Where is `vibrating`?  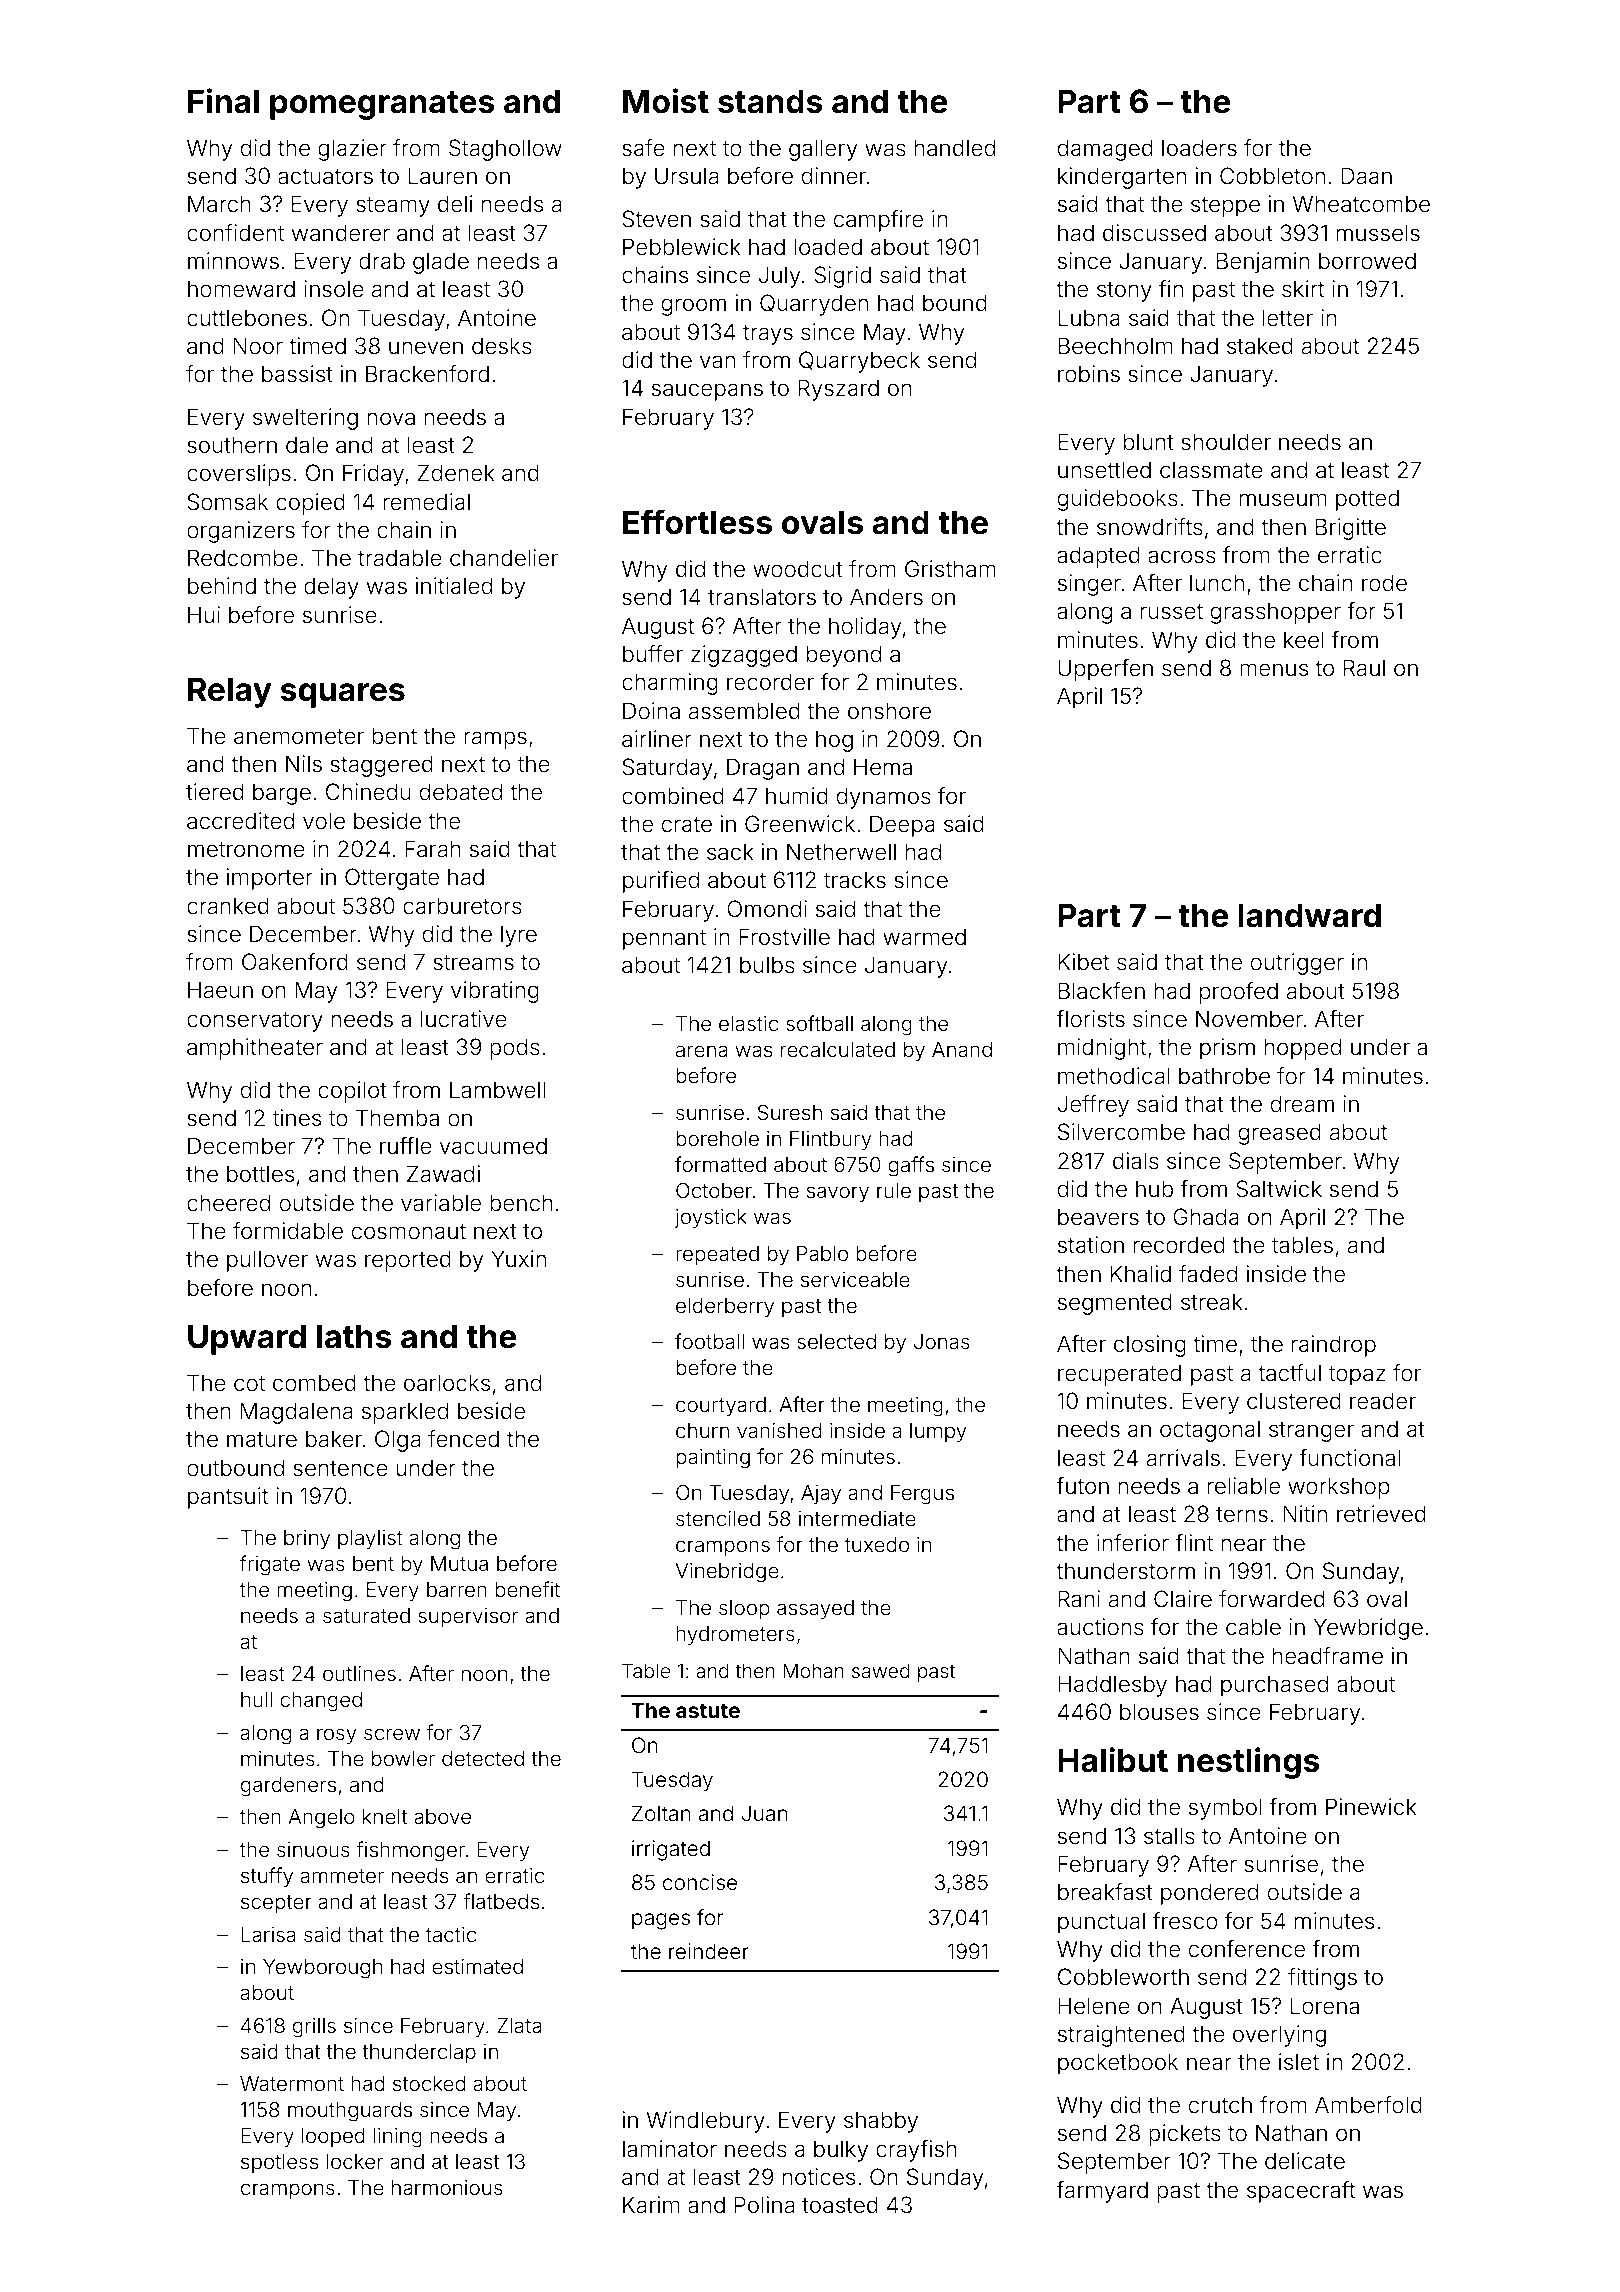
vibrating is located at coordinates (495, 992).
